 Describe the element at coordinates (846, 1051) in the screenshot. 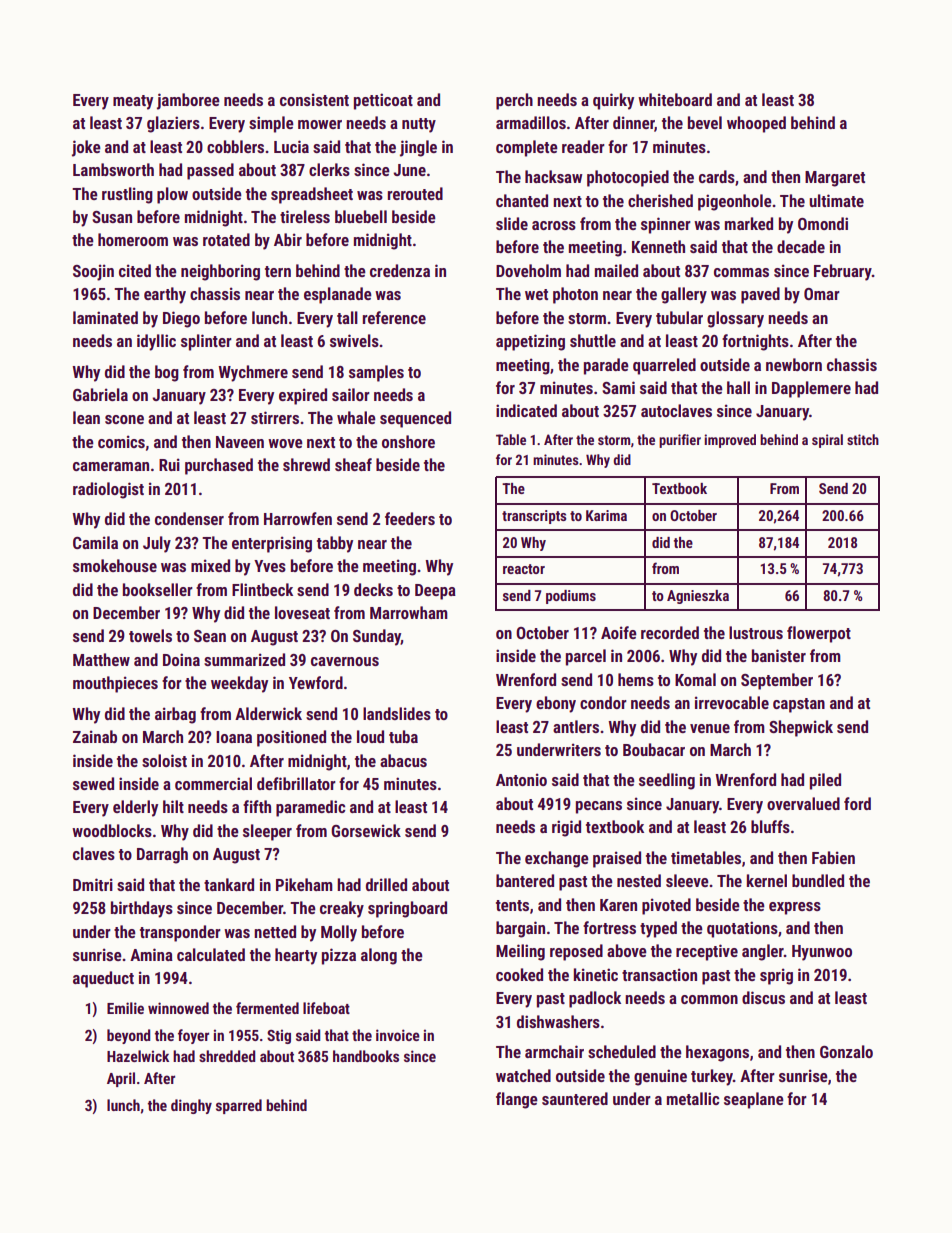

I see `Gonzalo` at that location.
